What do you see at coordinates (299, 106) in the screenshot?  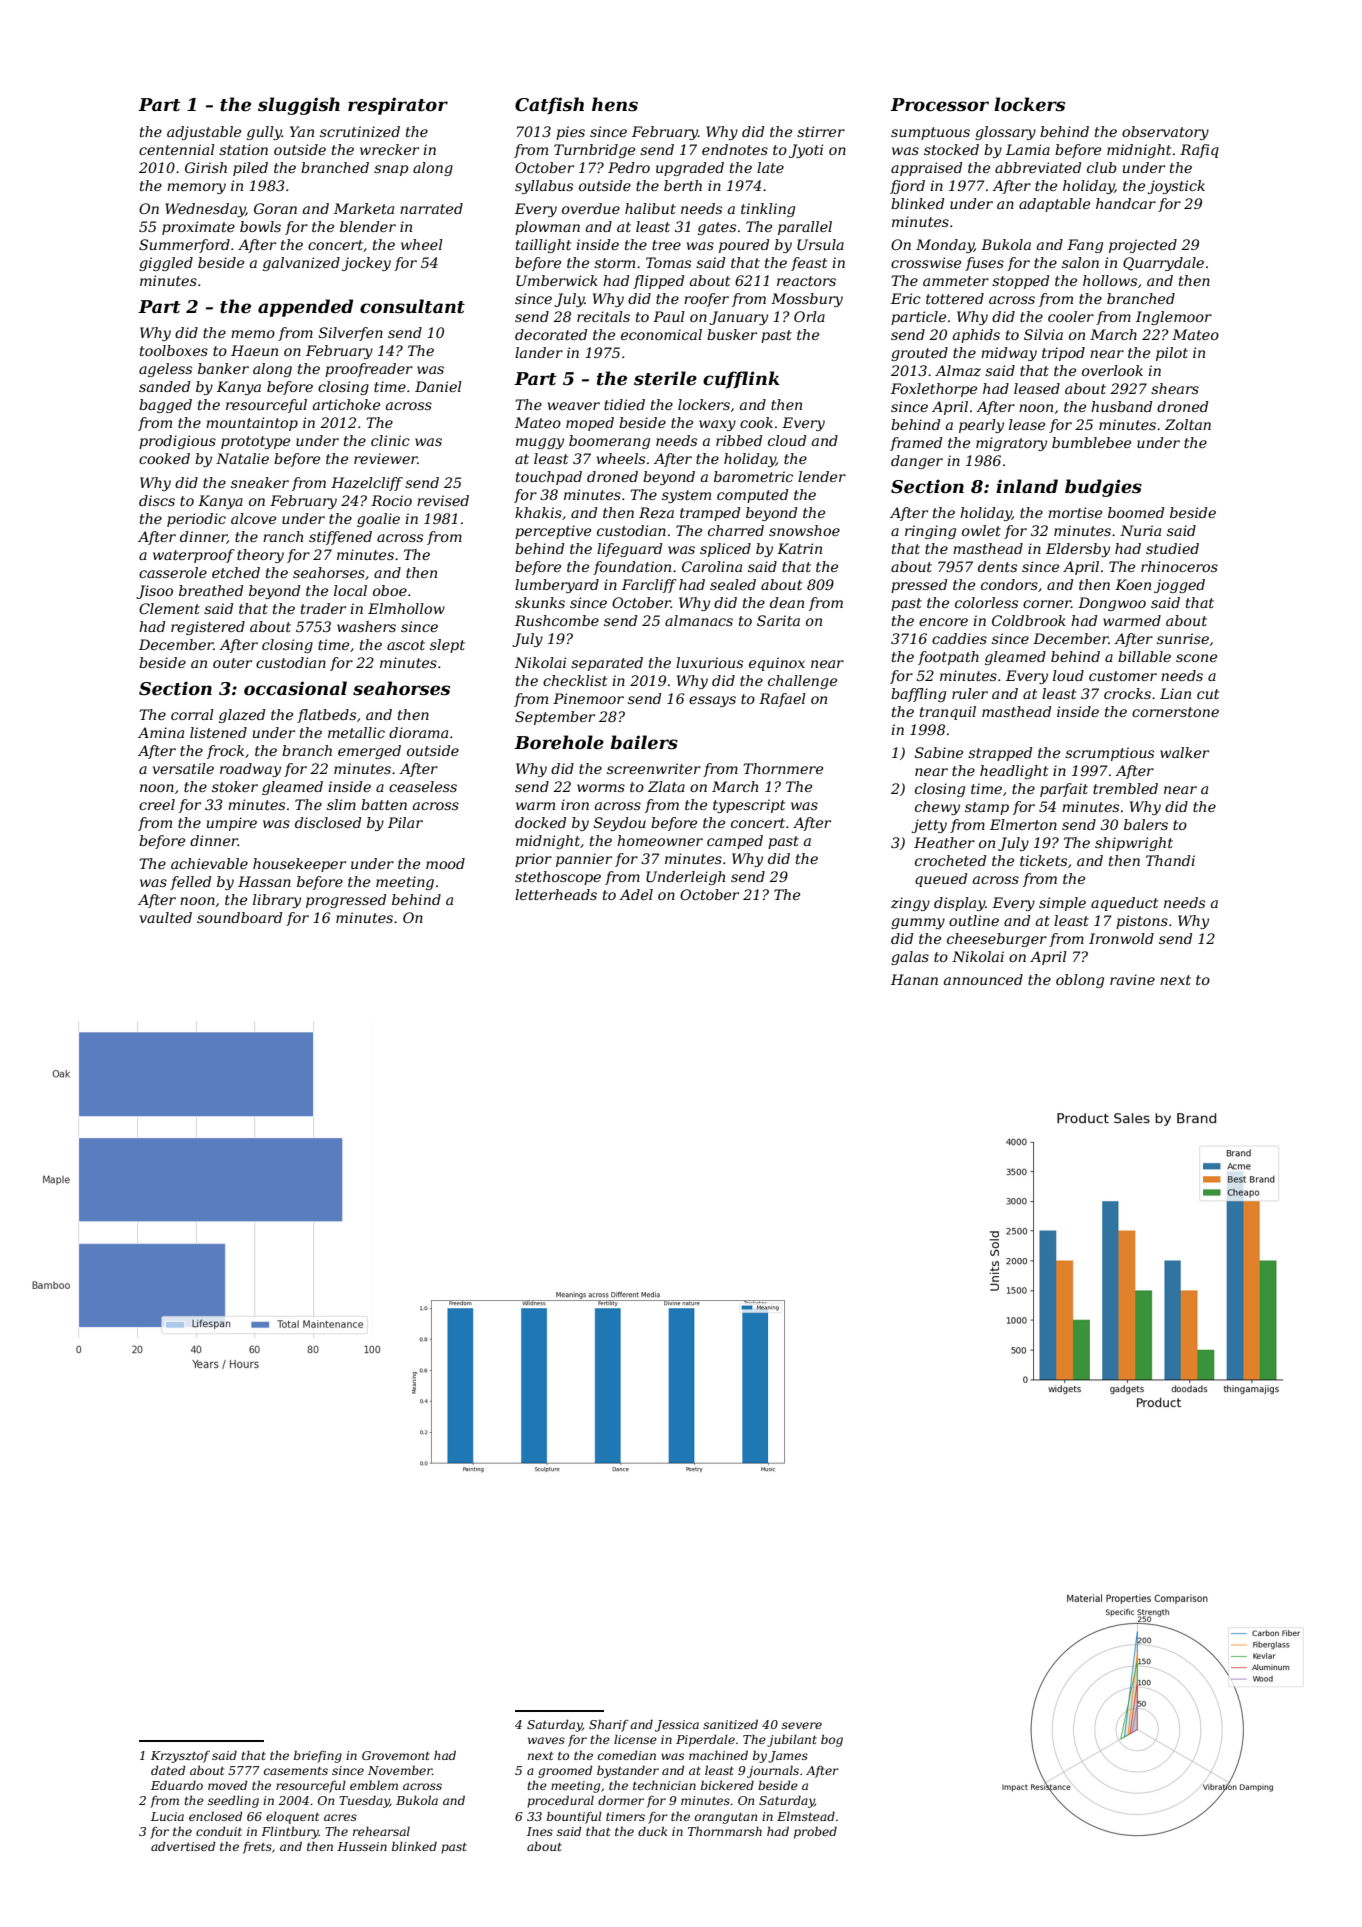 I see `sluggish` at bounding box center [299, 106].
